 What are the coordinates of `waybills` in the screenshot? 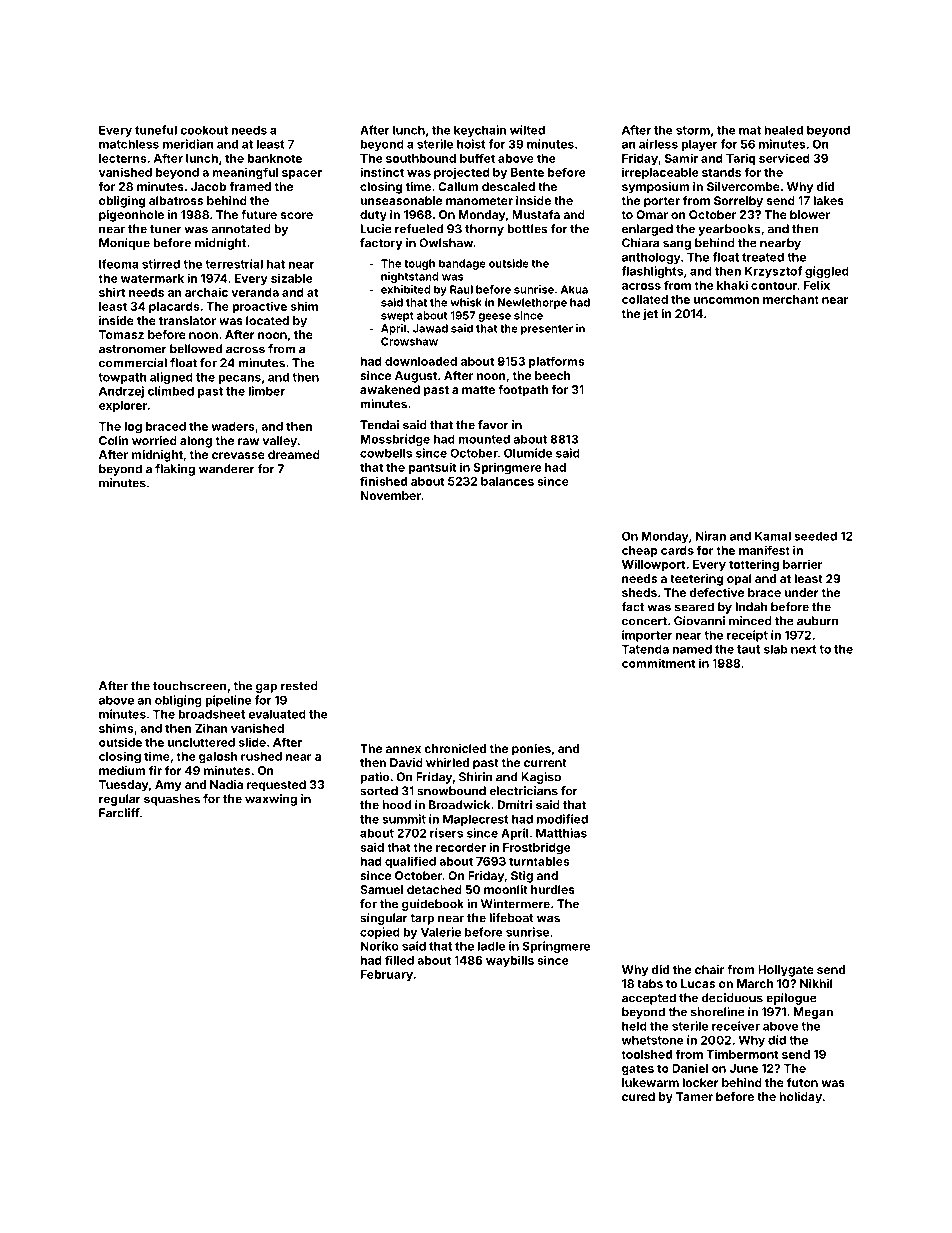 It's located at (510, 961).
